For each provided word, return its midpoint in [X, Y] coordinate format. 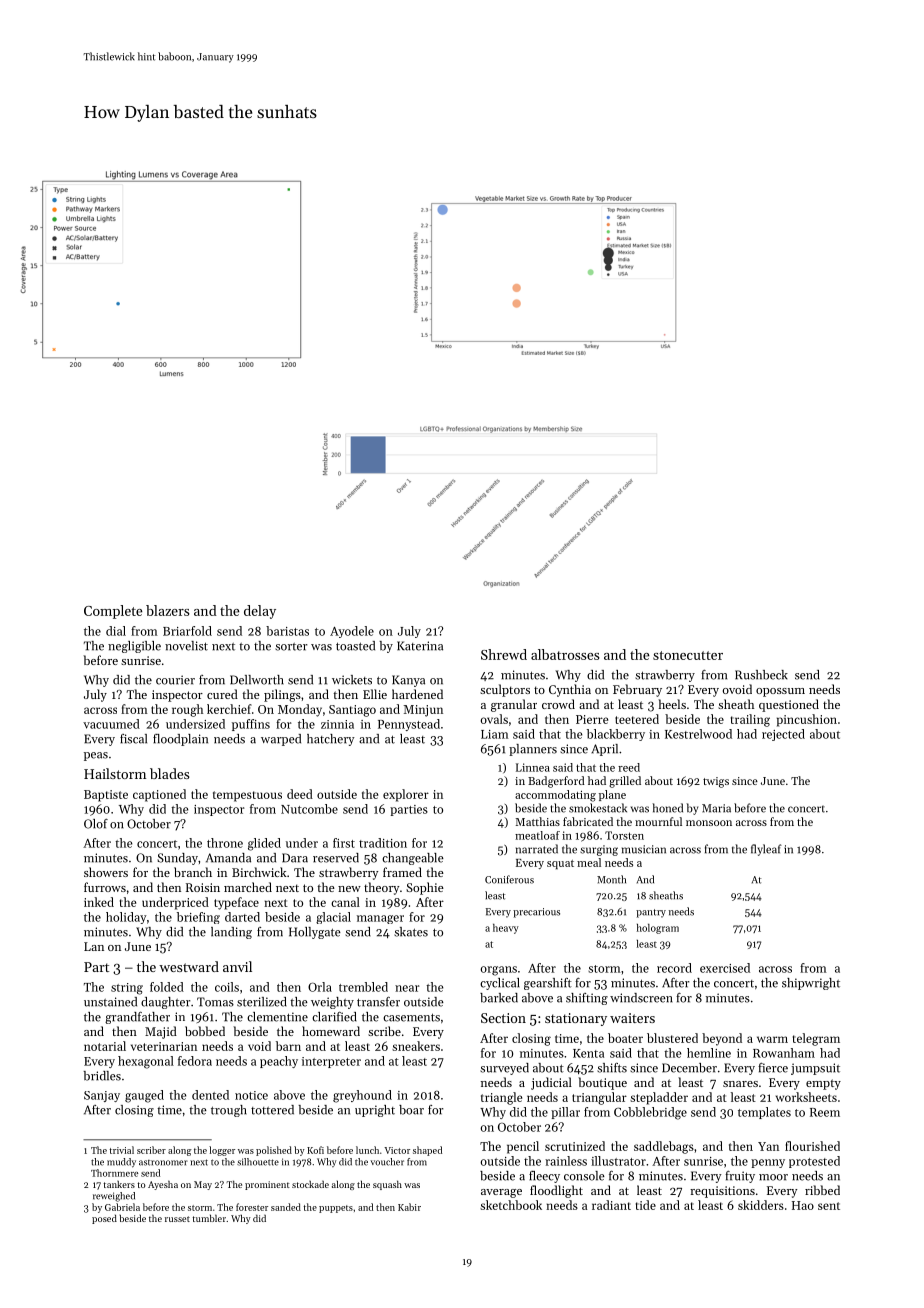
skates [411, 932]
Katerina [420, 646]
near [407, 988]
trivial [122, 1150]
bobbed [205, 1031]
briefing [198, 918]
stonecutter [688, 655]
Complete [113, 612]
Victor [397, 1150]
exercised [725, 968]
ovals [494, 719]
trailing [750, 720]
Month [611, 879]
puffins [251, 725]
